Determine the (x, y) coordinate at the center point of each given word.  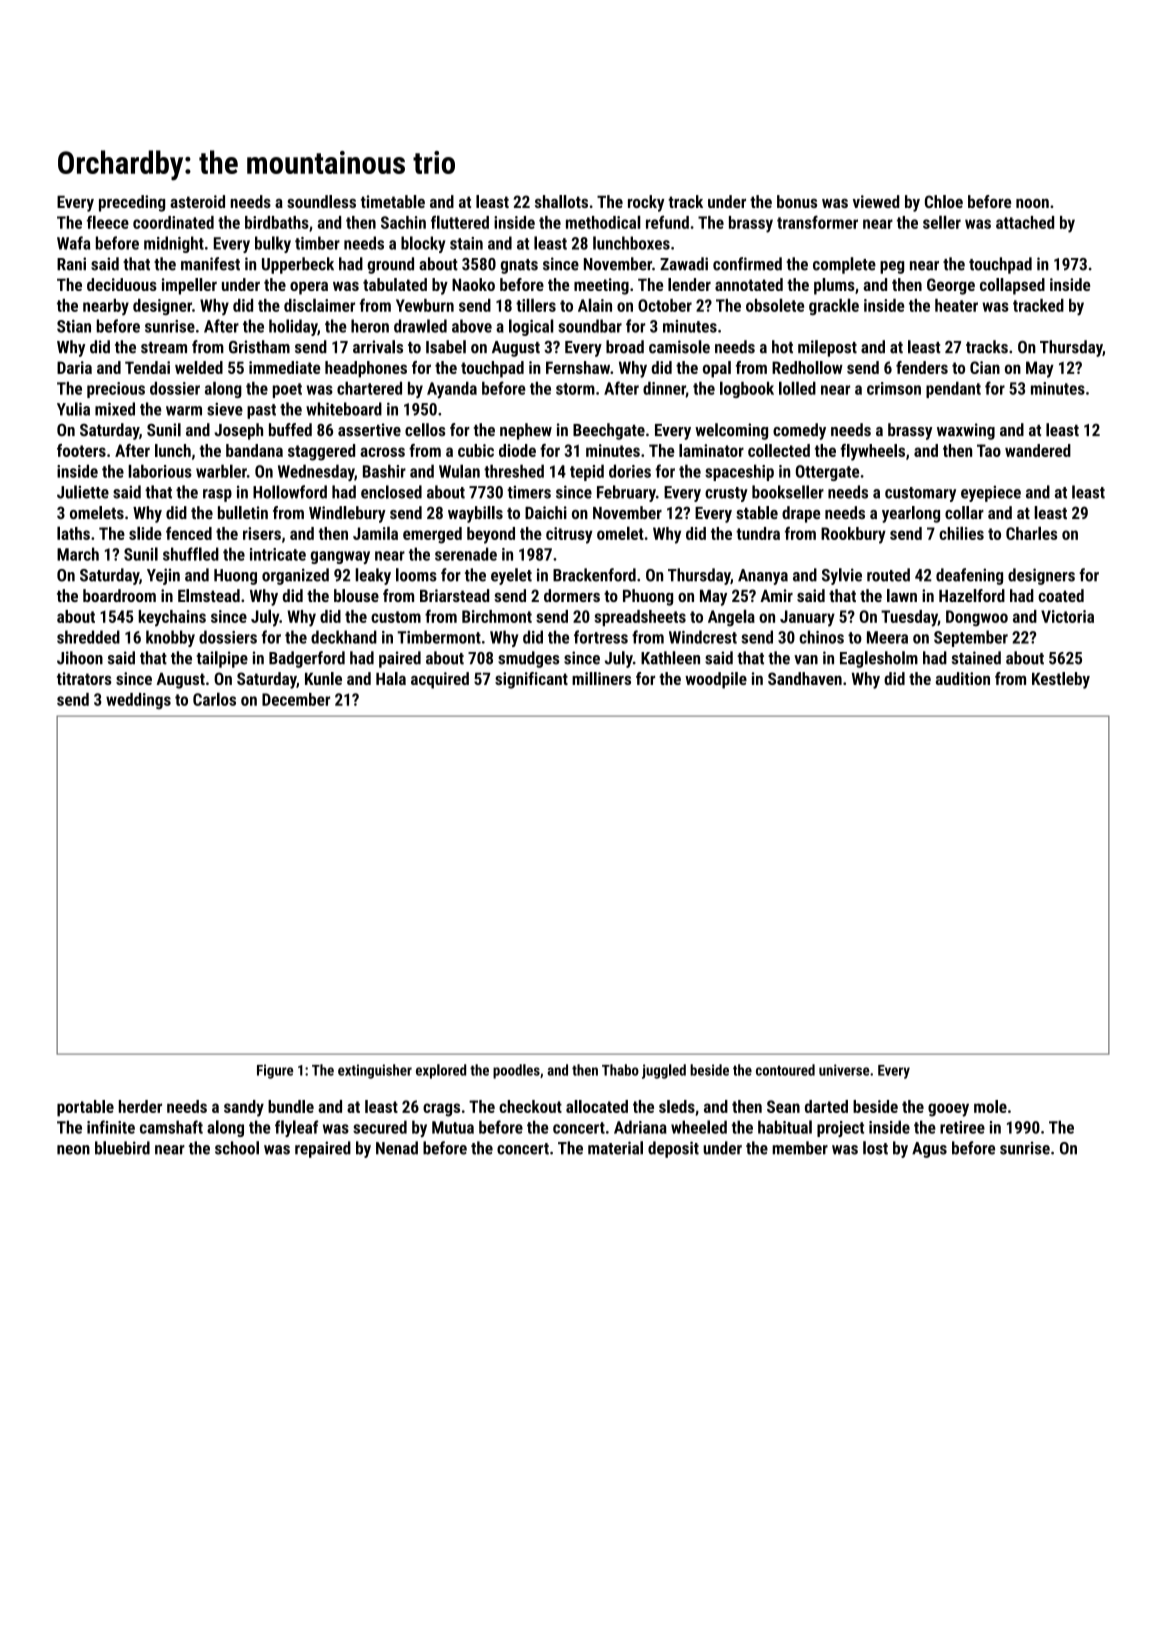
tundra (758, 533)
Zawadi (684, 264)
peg (892, 267)
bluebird (122, 1148)
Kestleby (1061, 680)
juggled (664, 1071)
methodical (603, 222)
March (78, 554)
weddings (138, 701)
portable (85, 1108)
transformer (817, 222)
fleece (108, 222)
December (296, 699)
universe (844, 1070)
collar (964, 512)
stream (164, 348)
